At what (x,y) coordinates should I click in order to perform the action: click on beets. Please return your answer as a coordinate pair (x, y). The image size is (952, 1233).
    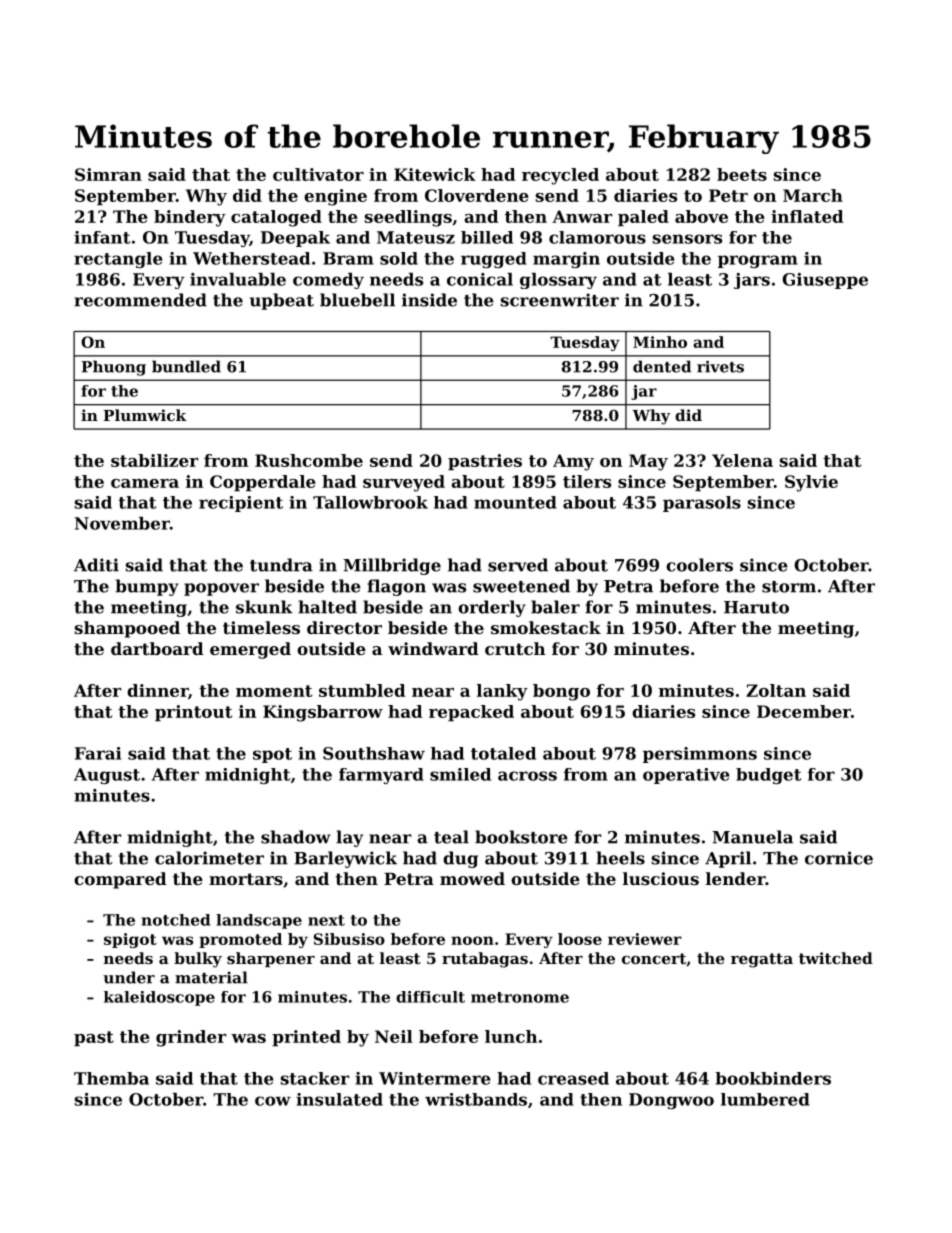
    Looking at the image, I should click on (742, 174).
